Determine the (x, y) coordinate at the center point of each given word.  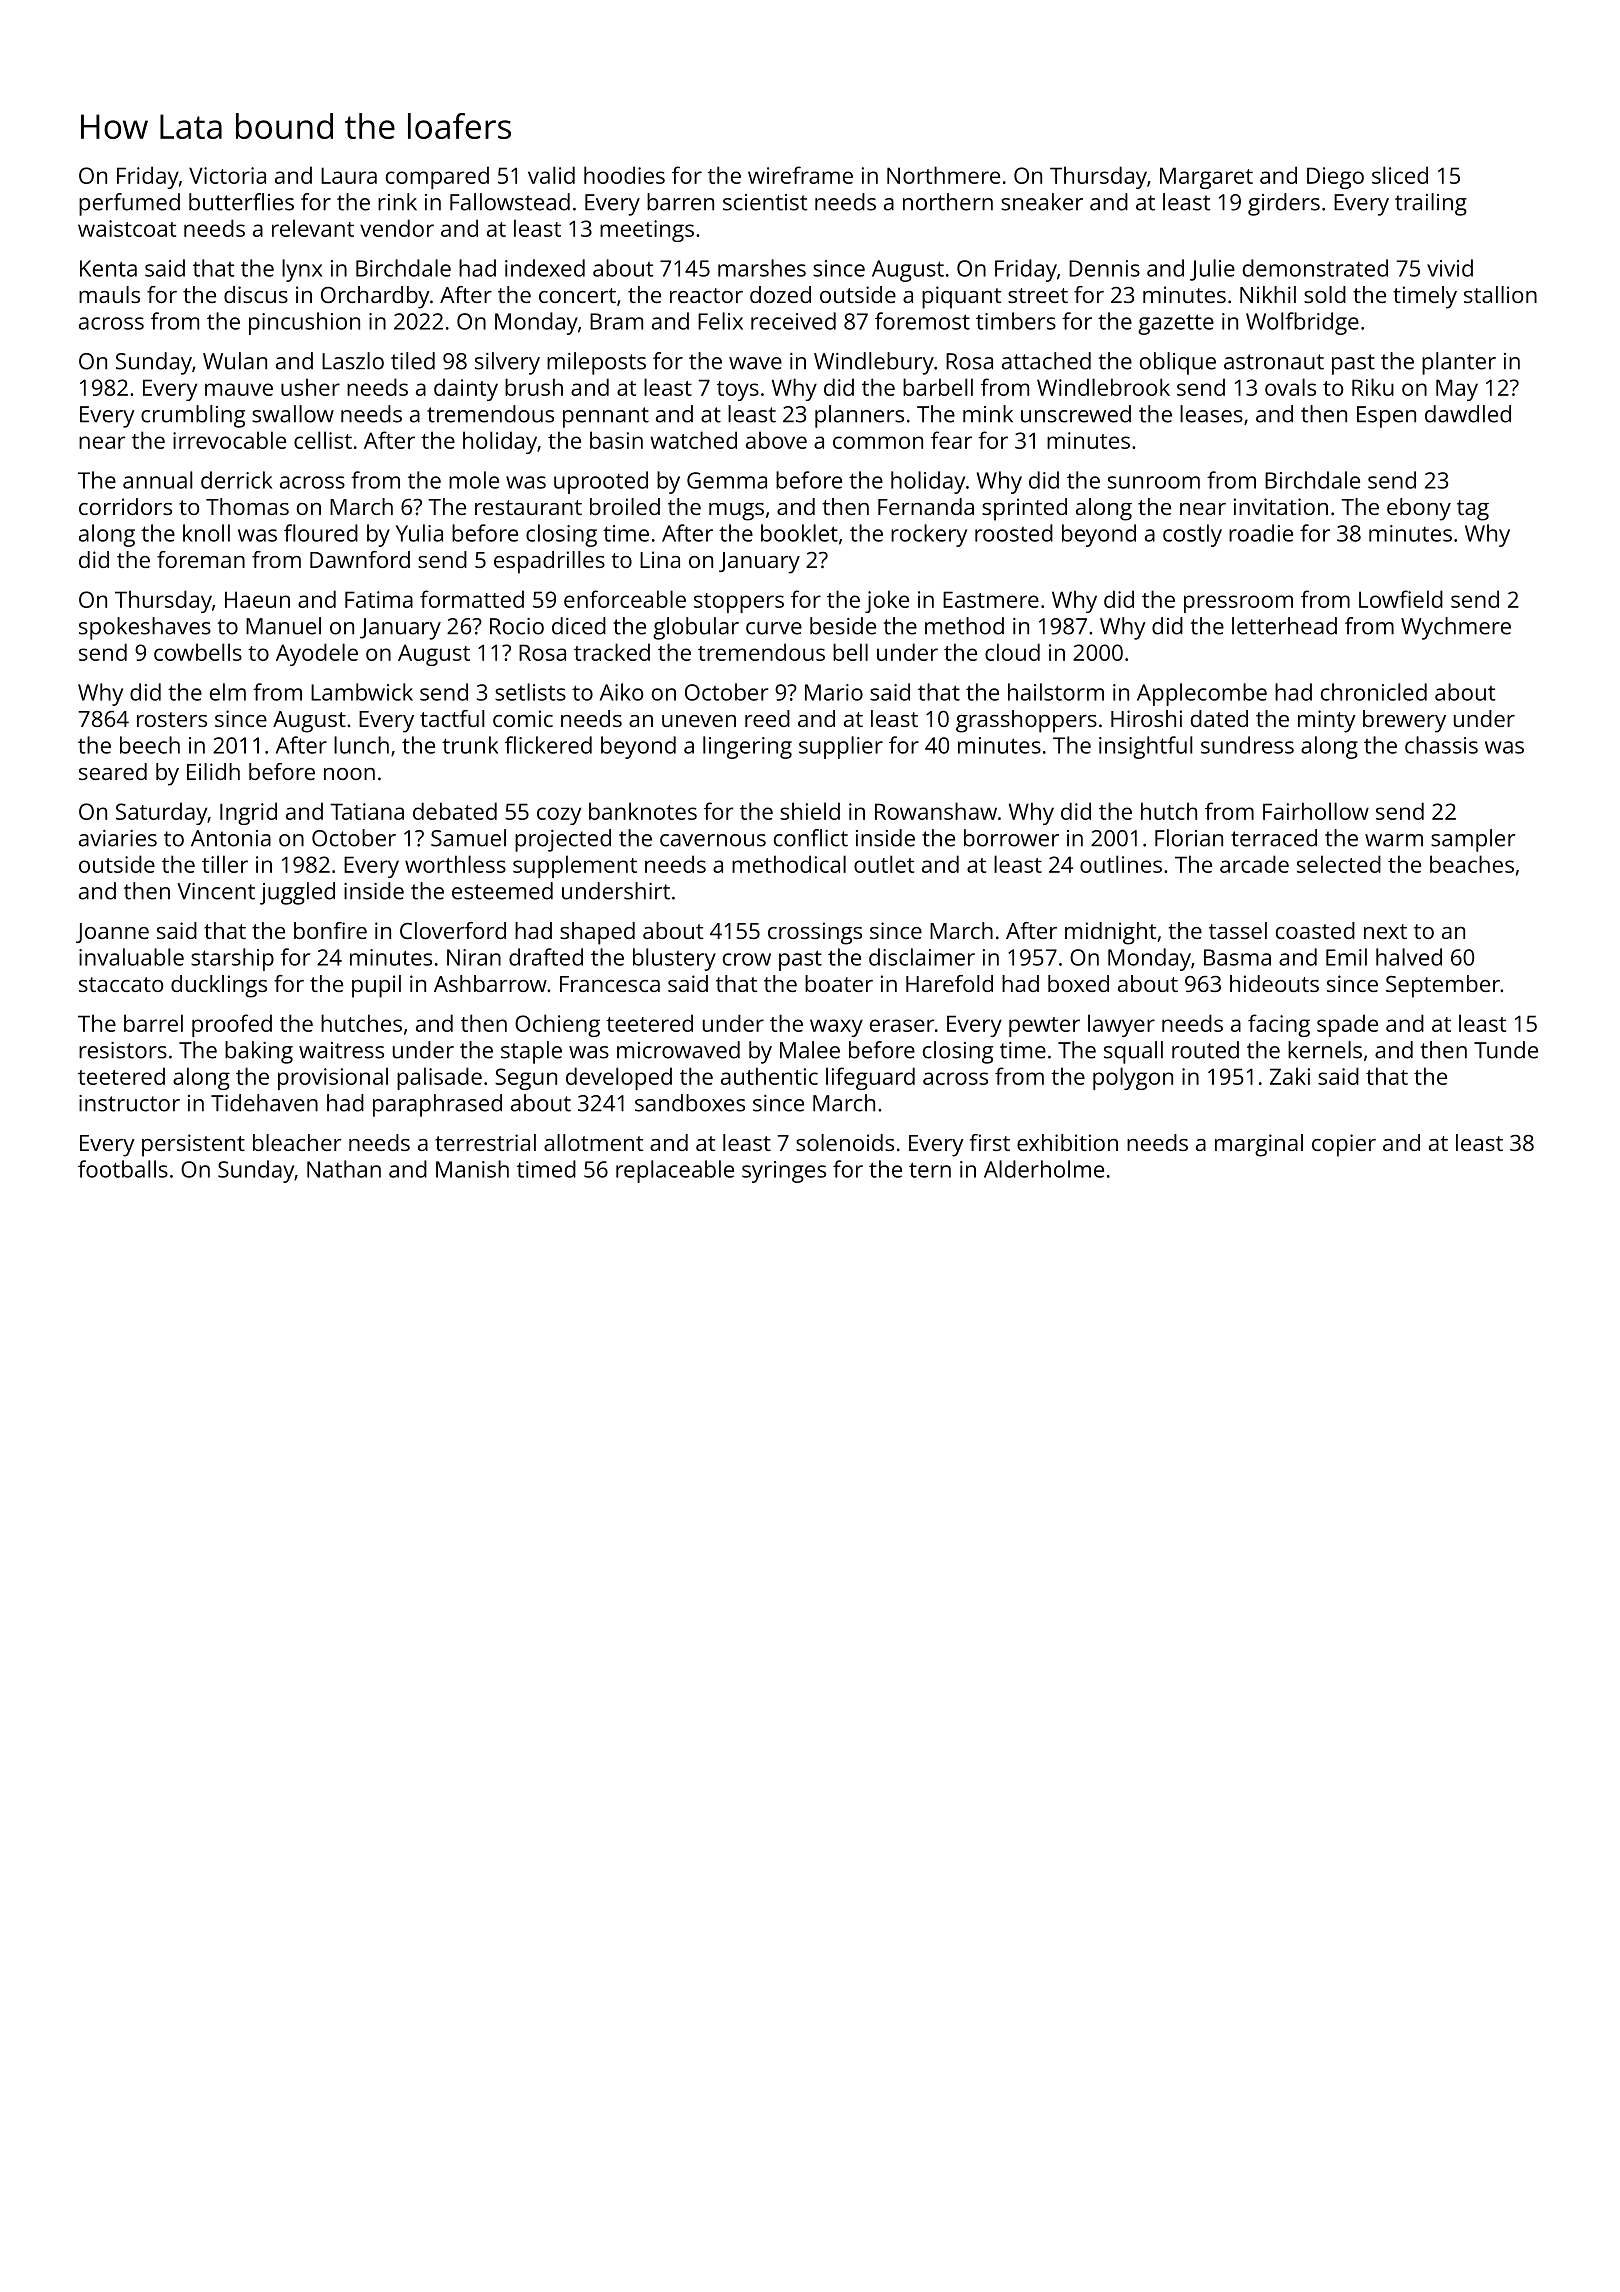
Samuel (468, 838)
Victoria (227, 175)
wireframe (800, 175)
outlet (884, 864)
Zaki (1290, 1076)
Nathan (344, 1169)
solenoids (845, 1142)
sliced (1400, 175)
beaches (1472, 864)
